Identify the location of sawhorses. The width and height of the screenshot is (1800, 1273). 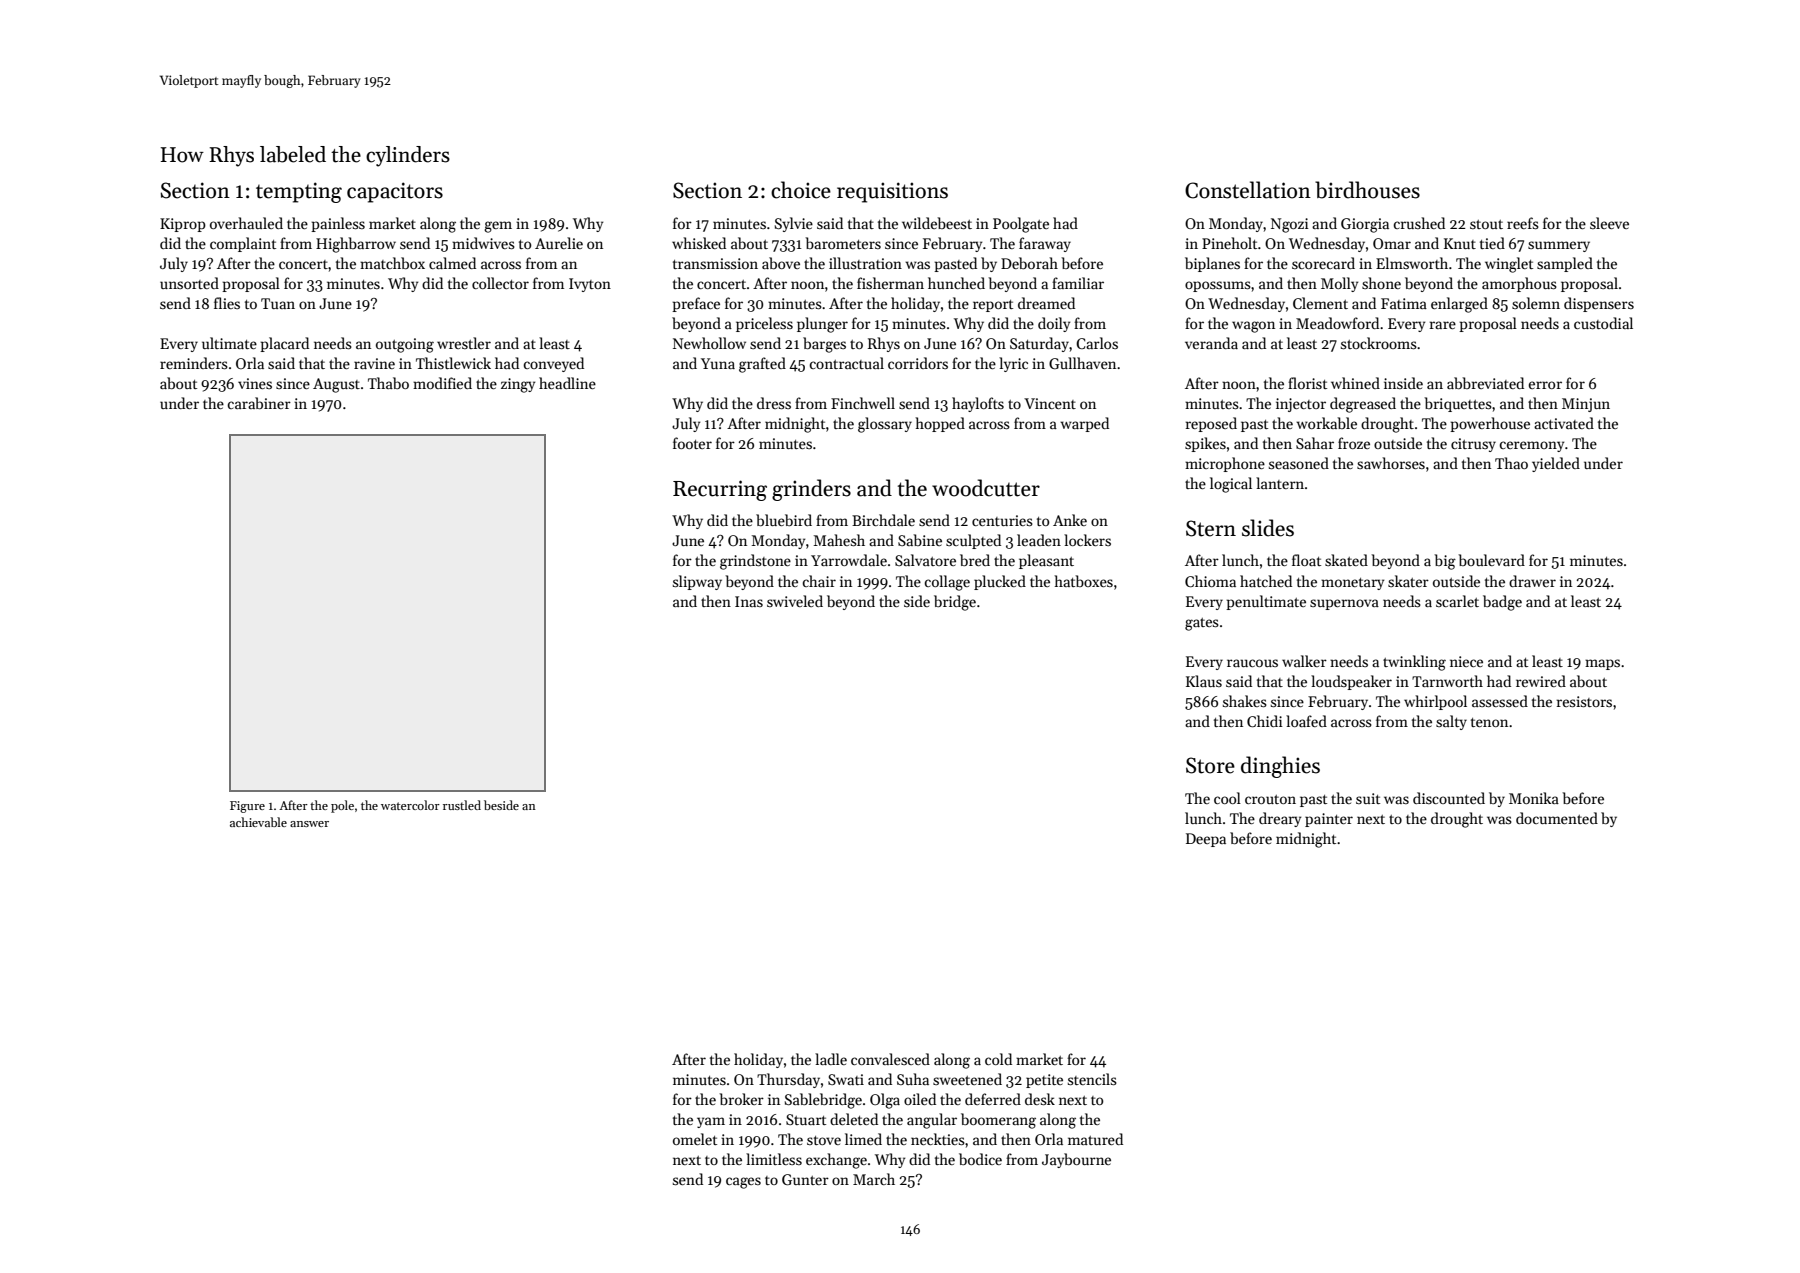
(1391, 463).
